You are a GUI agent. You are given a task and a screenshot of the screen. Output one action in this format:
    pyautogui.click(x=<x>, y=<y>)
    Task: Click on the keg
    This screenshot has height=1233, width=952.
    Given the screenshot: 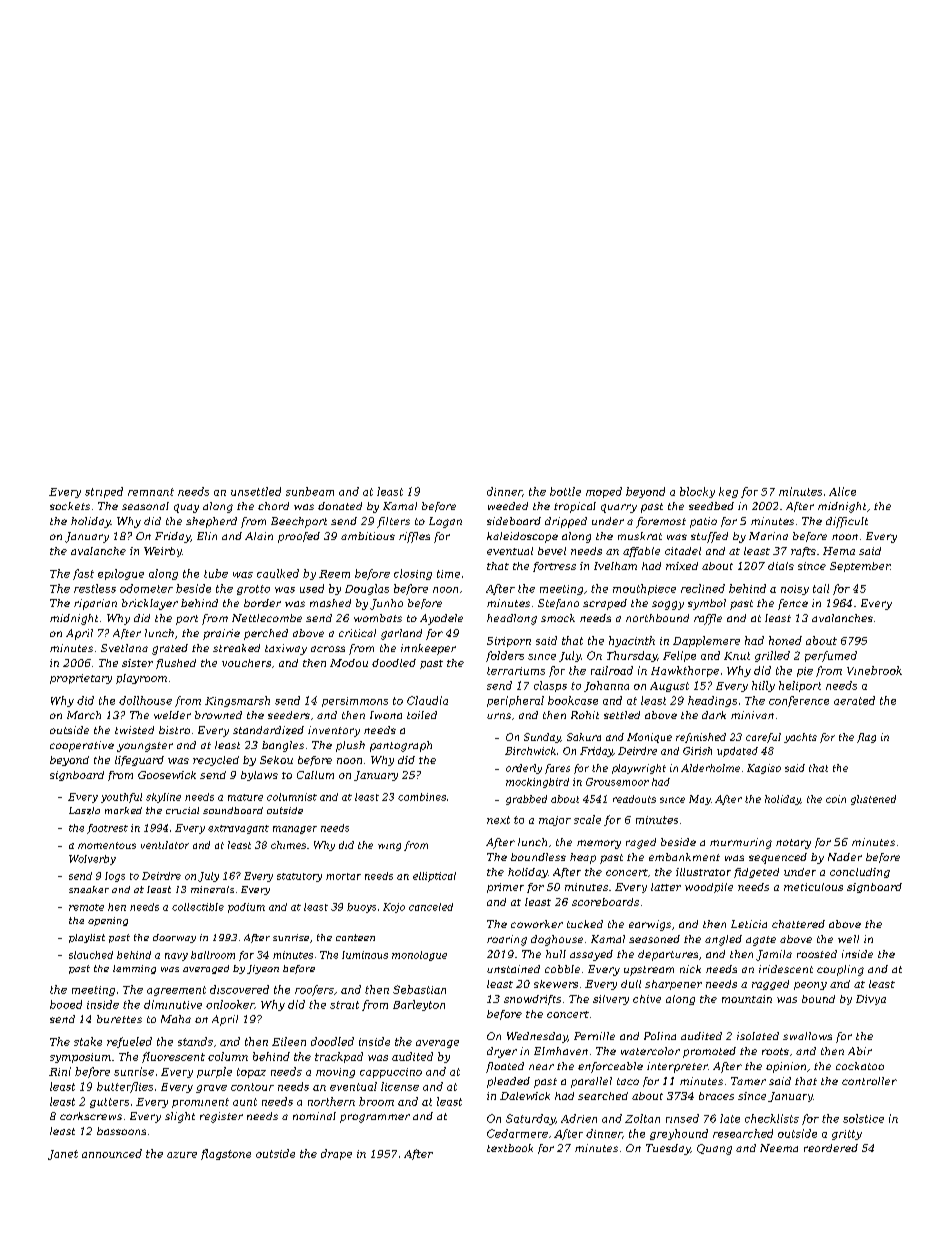 What is the action you would take?
    pyautogui.click(x=728, y=492)
